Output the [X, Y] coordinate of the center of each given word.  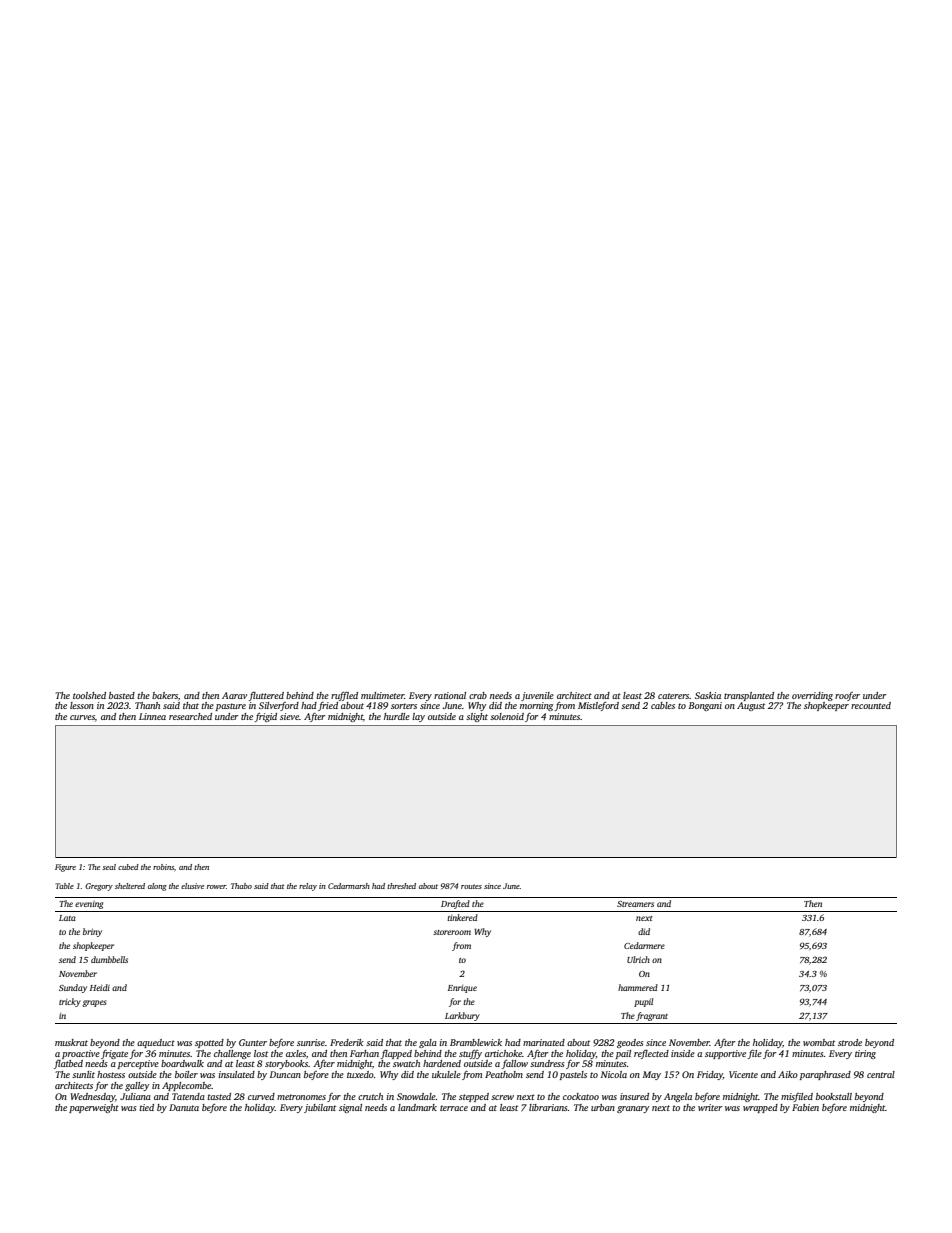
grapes [94, 1003]
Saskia [708, 695]
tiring [865, 1054]
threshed [401, 886]
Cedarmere [644, 945]
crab [478, 695]
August [751, 706]
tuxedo [360, 1074]
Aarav [234, 695]
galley [137, 1086]
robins [163, 867]
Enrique [462, 989]
